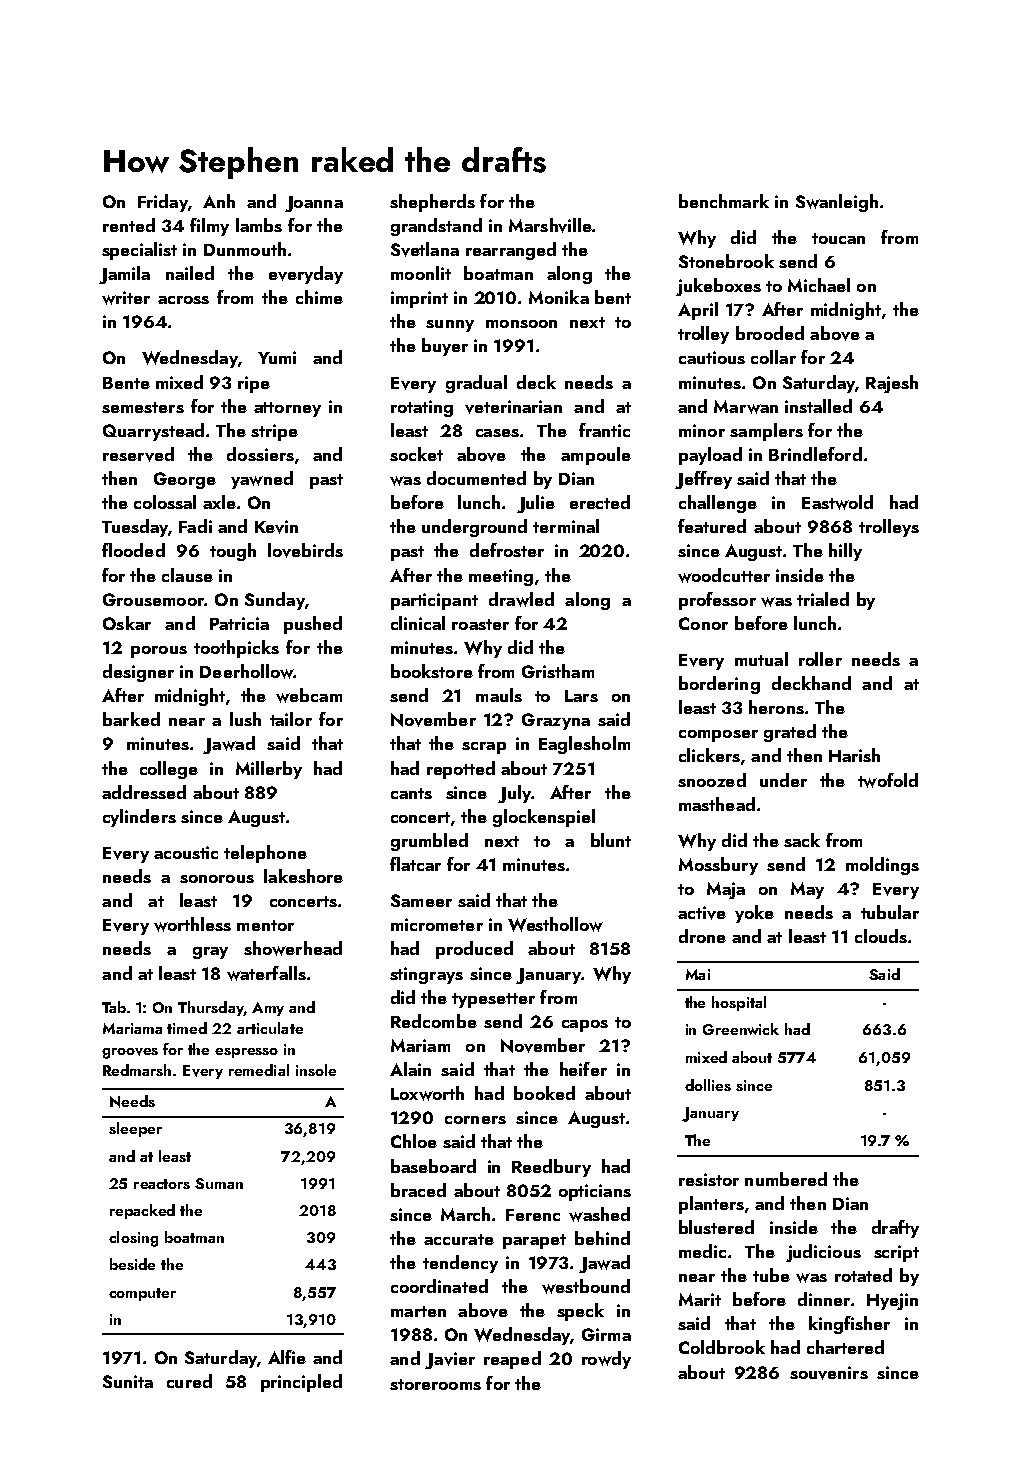  Describe the element at coordinates (550, 225) in the page. I see `Marshville` at that location.
